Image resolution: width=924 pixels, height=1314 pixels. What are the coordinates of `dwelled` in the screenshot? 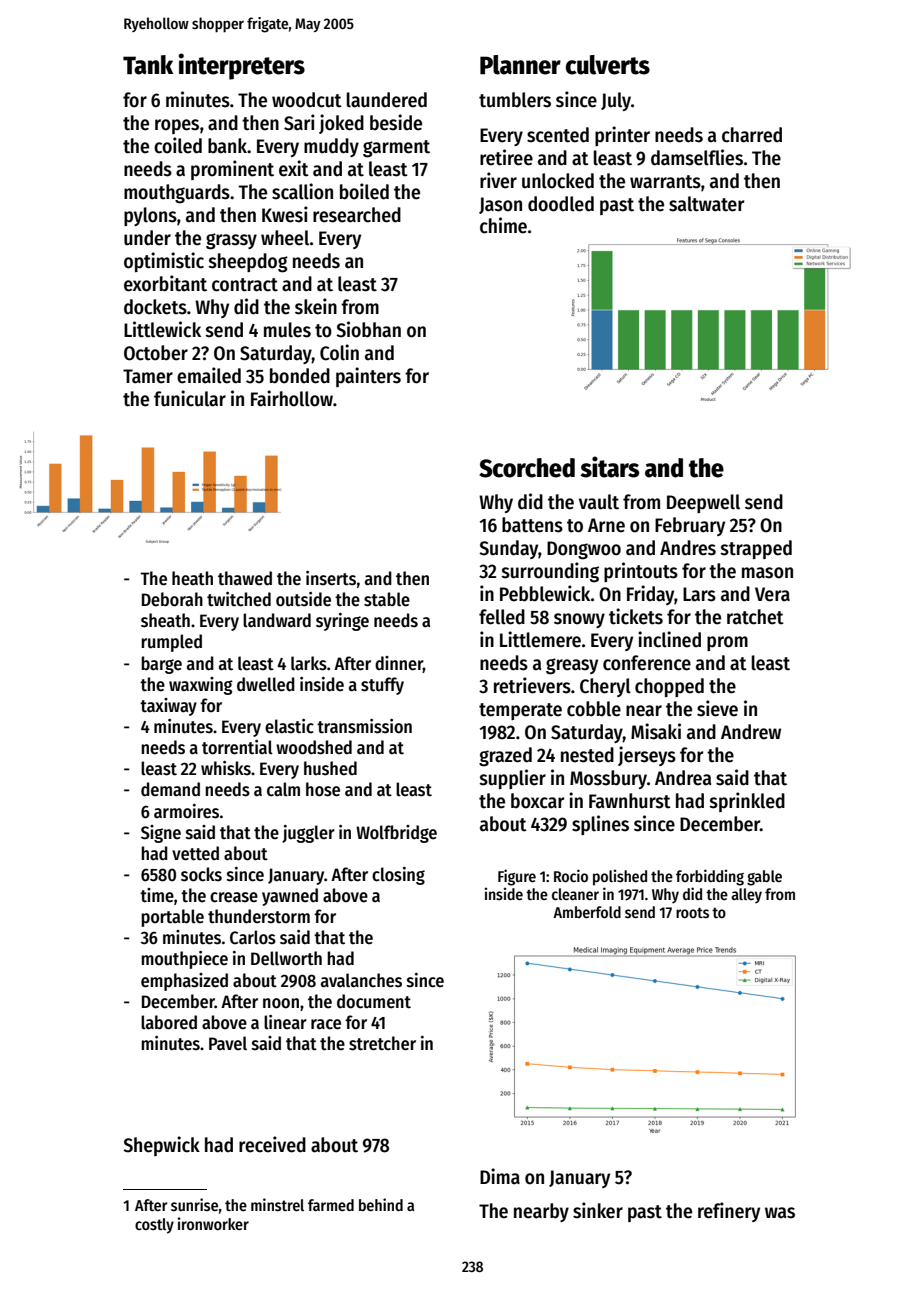 It's located at (266, 684).
